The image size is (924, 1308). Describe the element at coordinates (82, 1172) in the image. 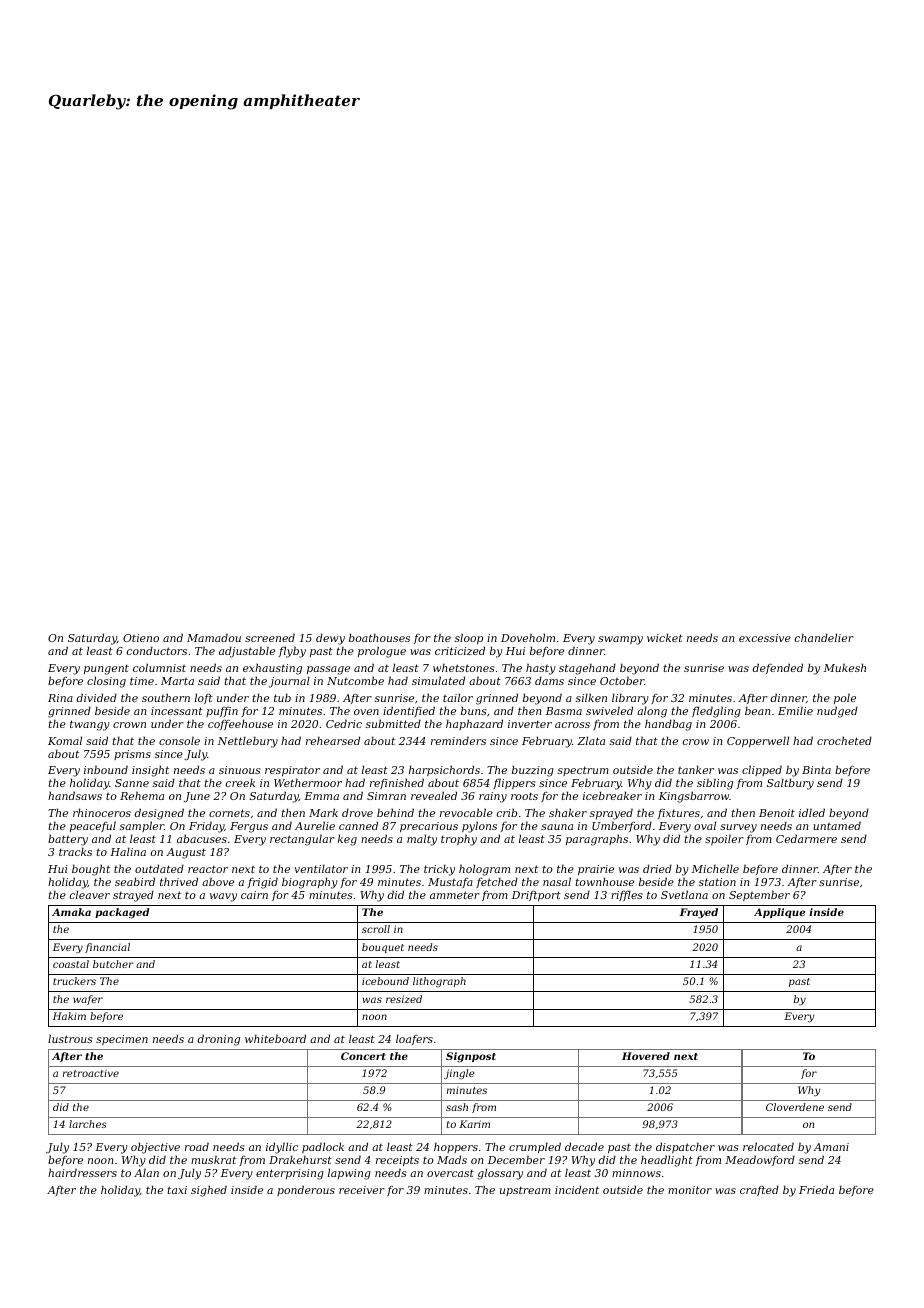

I see `hairdressers` at that location.
